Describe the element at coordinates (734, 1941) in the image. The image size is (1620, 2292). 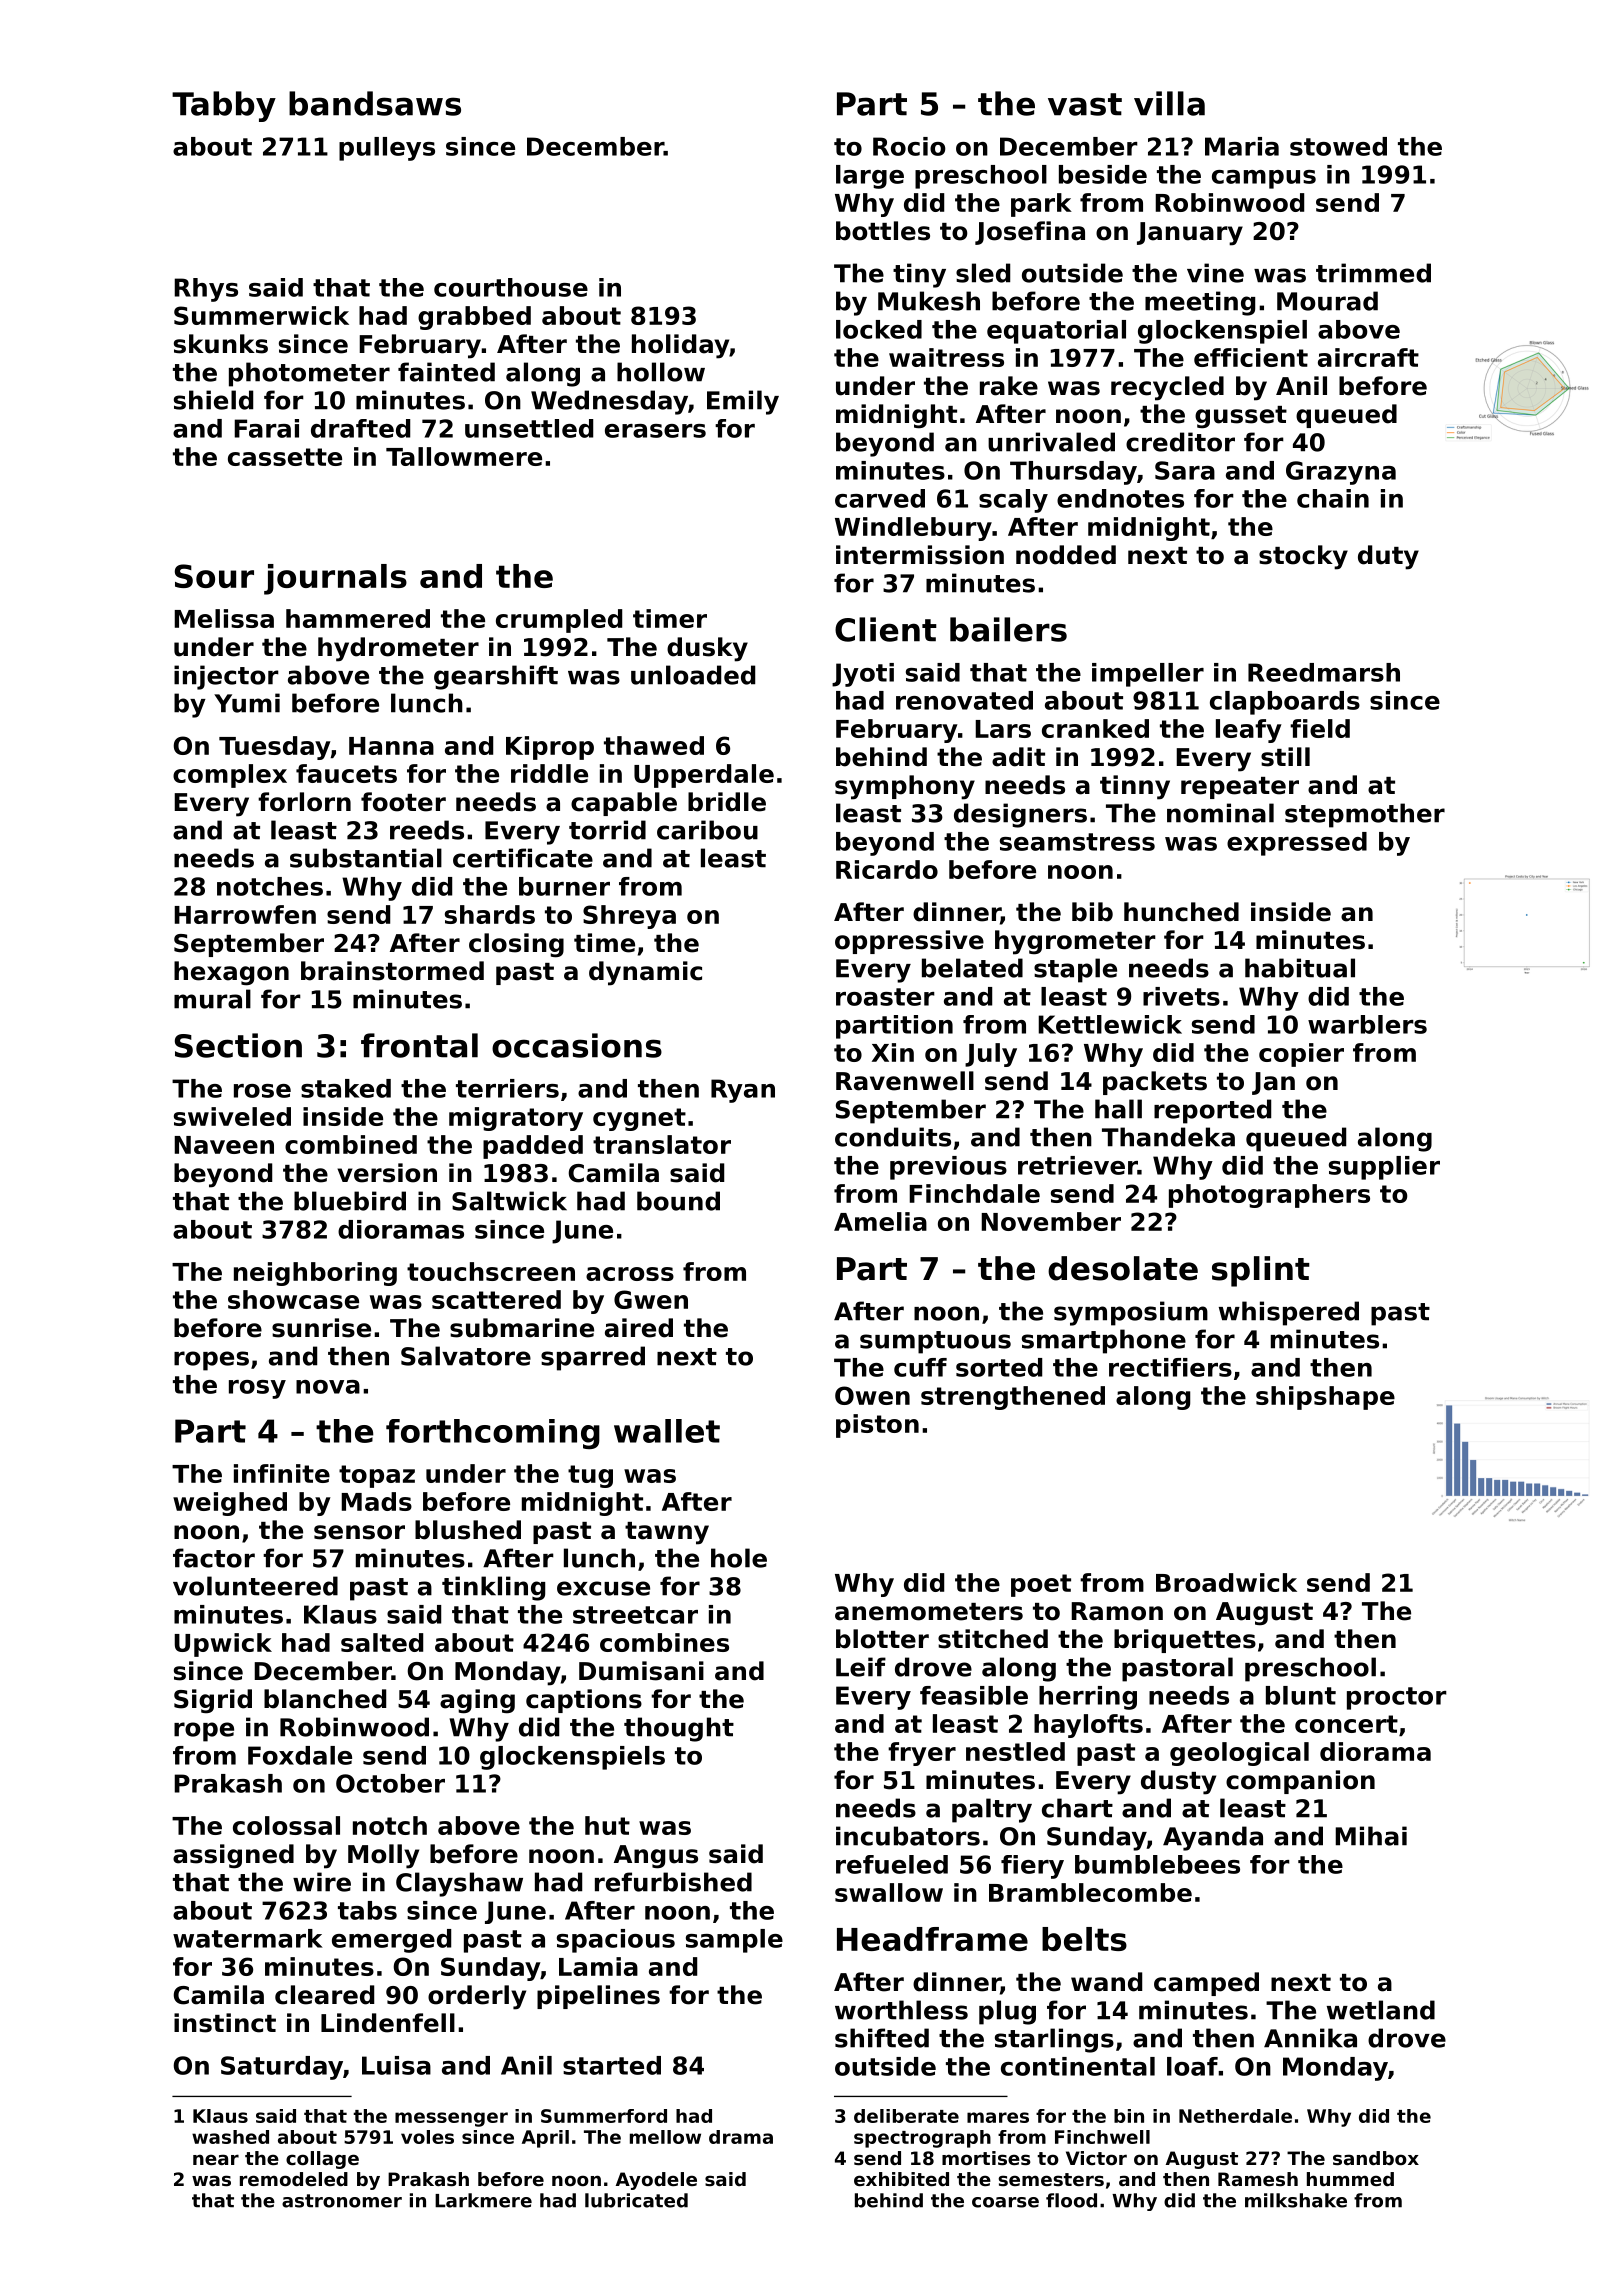
I see `sample` at that location.
